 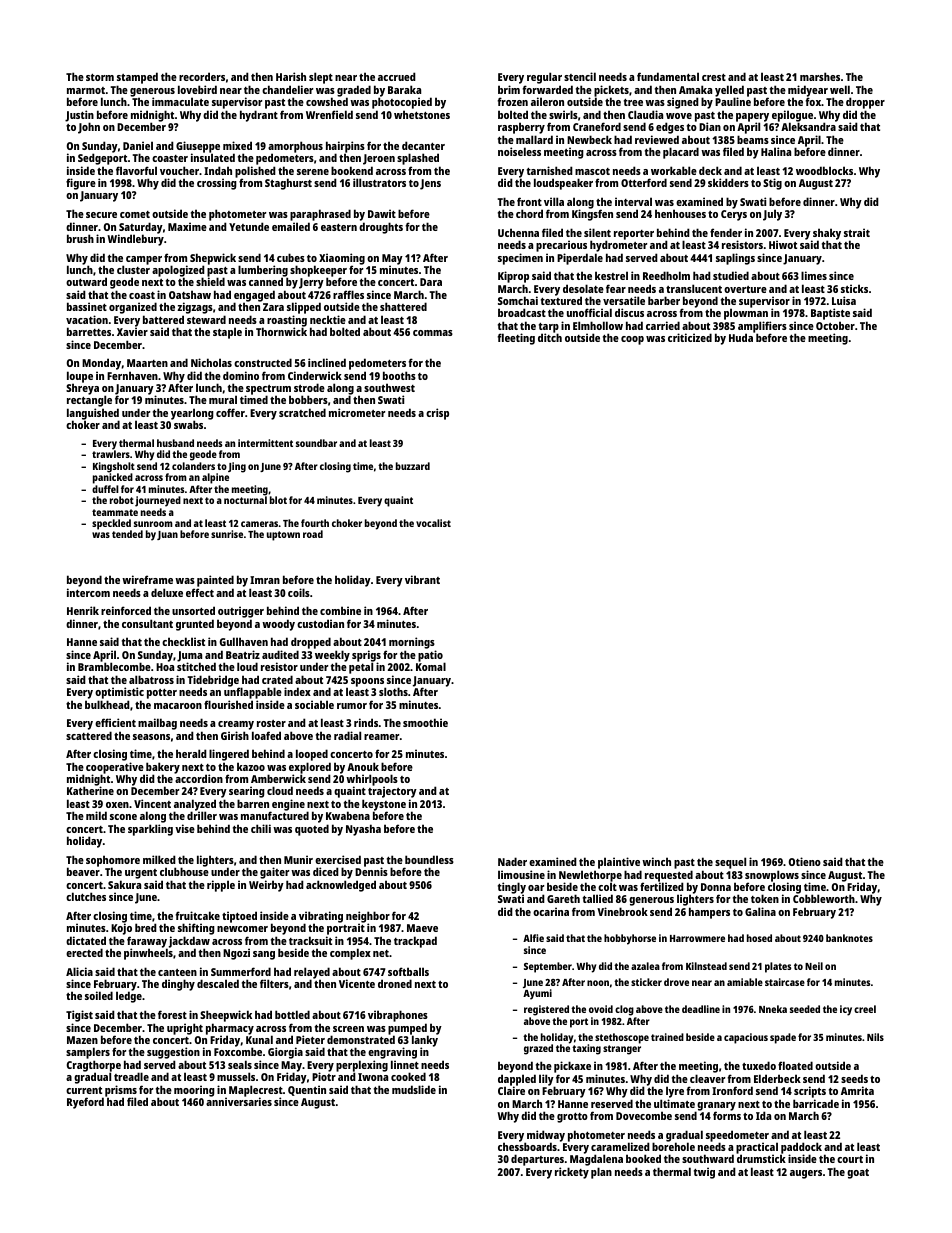 What do you see at coordinates (96, 815) in the screenshot?
I see `mild` at bounding box center [96, 815].
